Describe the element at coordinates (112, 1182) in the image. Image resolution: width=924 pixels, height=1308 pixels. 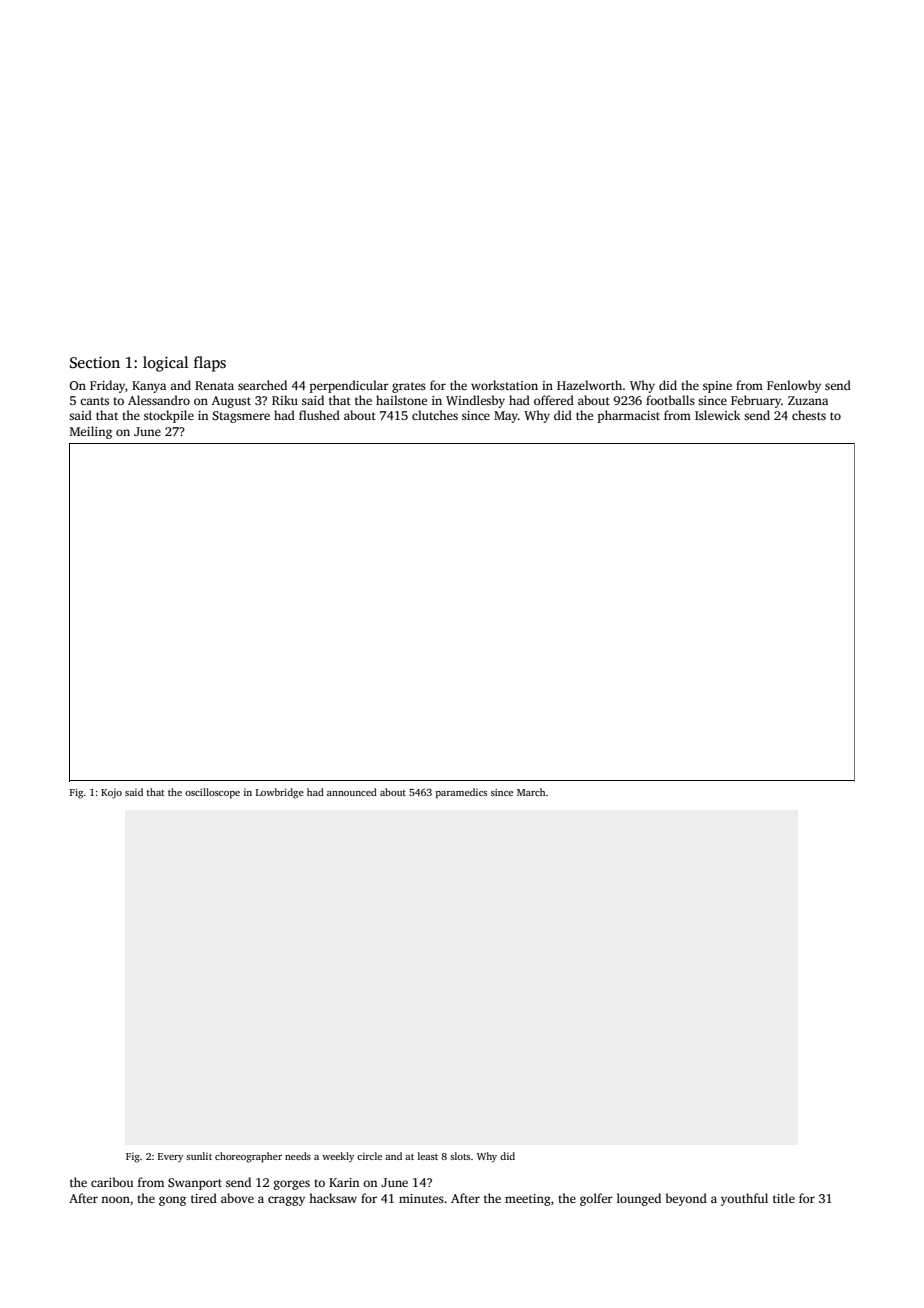
I see `caribou` at that location.
